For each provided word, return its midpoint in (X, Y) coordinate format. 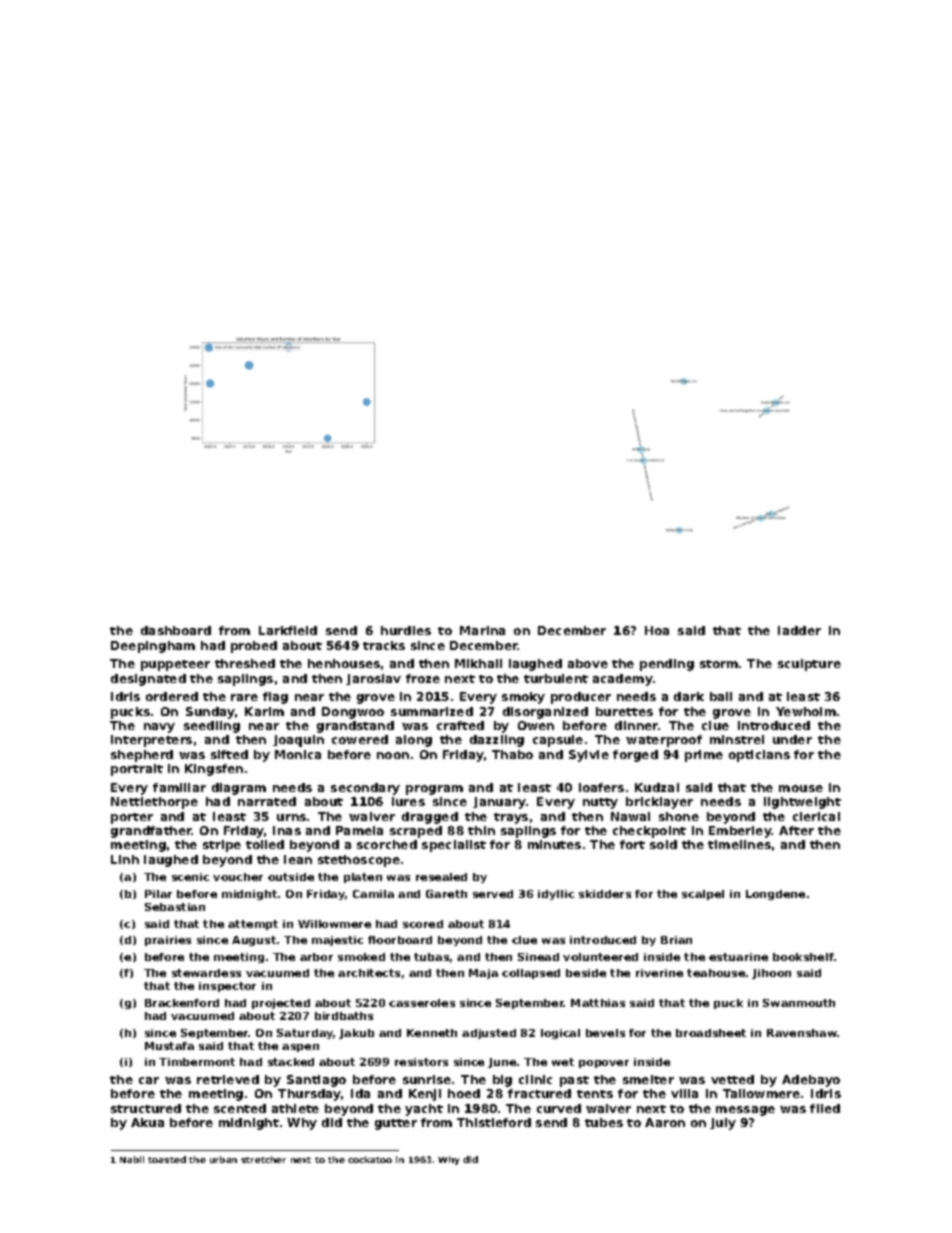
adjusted (489, 1034)
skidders (605, 894)
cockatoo (370, 1159)
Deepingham (153, 647)
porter (132, 818)
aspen (300, 1048)
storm (719, 664)
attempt (253, 925)
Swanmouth (799, 1003)
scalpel (703, 895)
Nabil (132, 1159)
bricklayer (659, 803)
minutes (554, 844)
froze (423, 678)
